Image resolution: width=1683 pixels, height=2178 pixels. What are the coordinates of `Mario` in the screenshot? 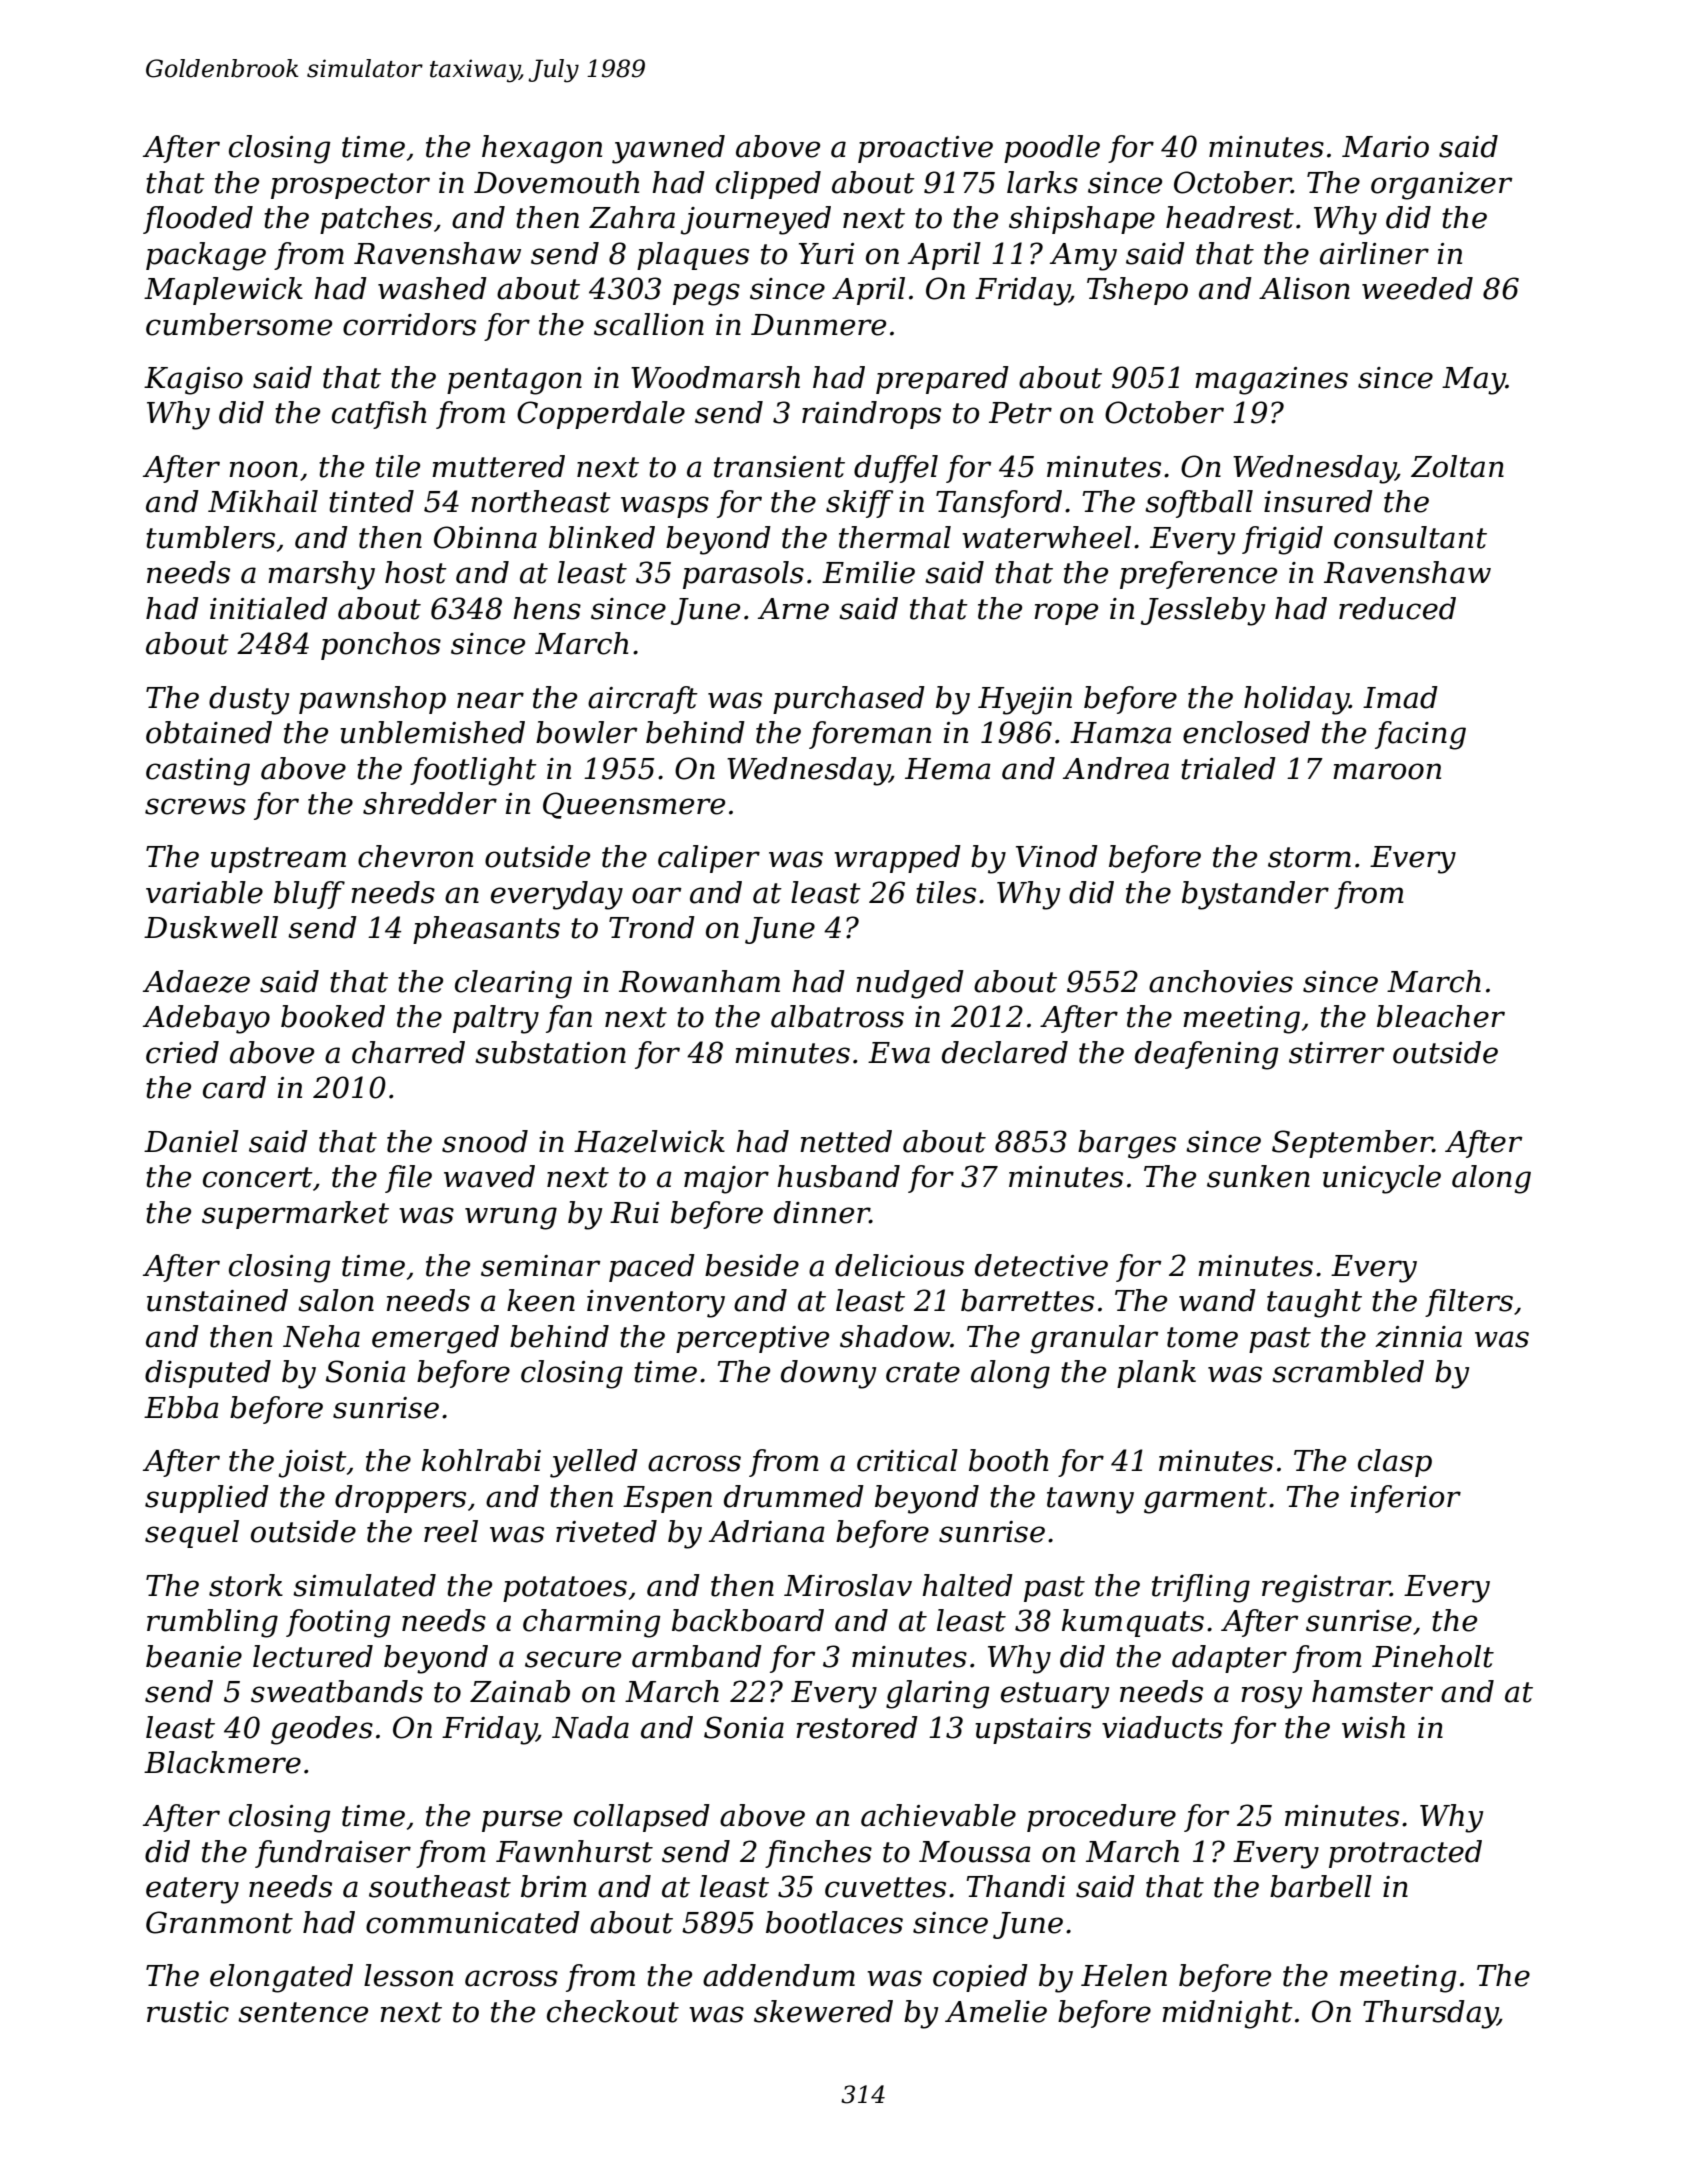 It's located at (1385, 147).
